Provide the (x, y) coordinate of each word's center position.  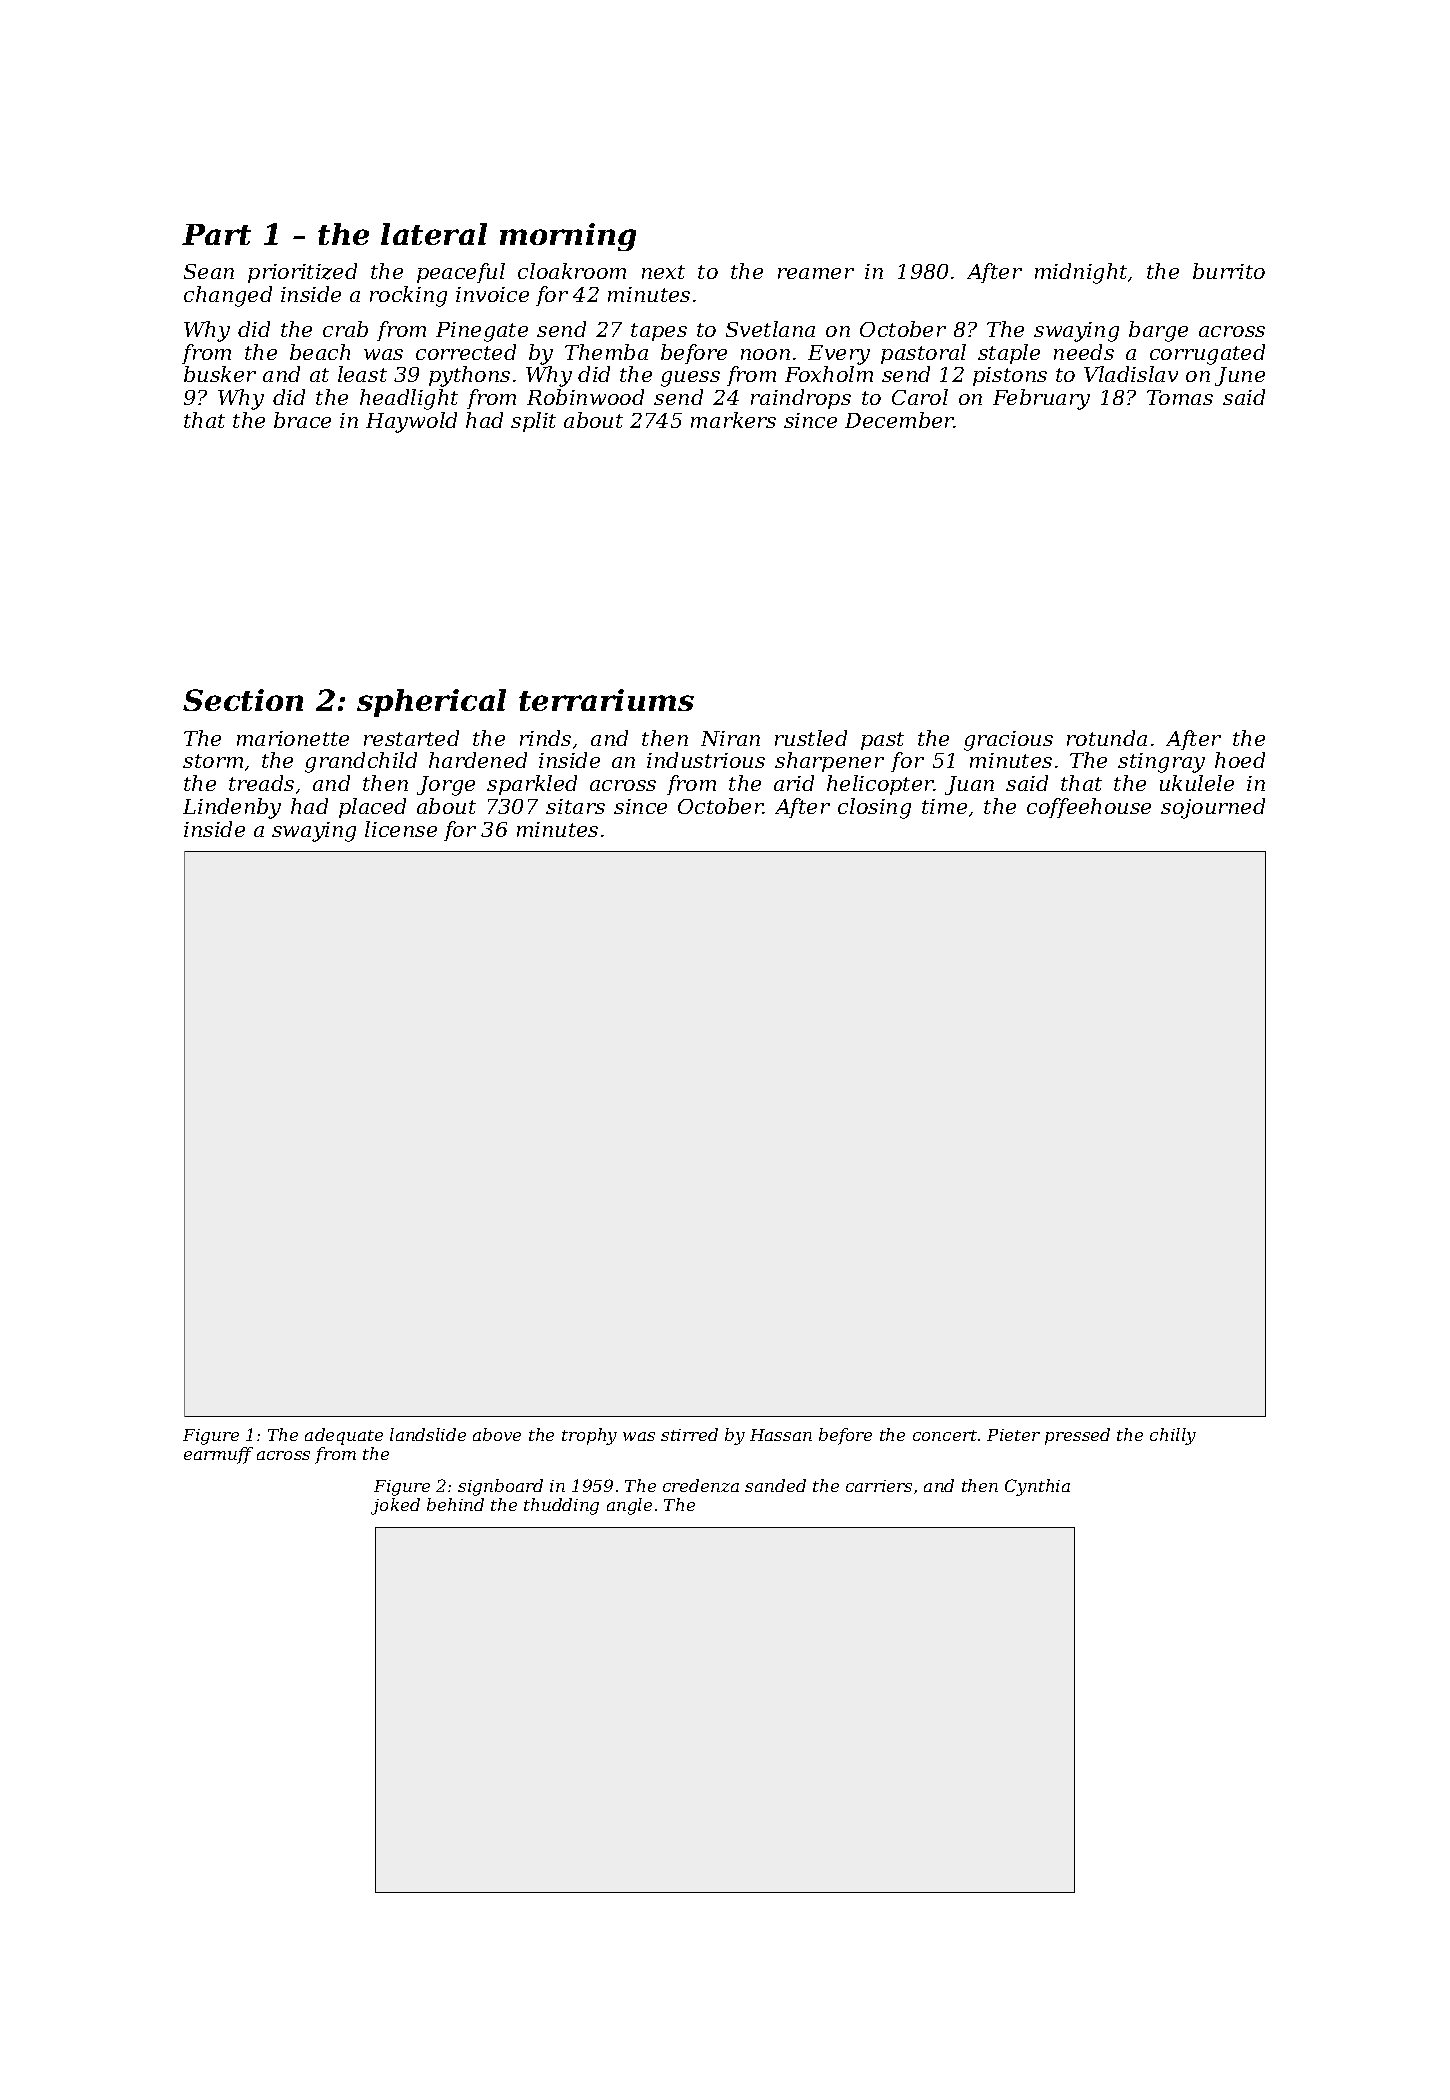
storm (213, 761)
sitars (575, 806)
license (401, 829)
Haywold (411, 422)
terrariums (606, 700)
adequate (344, 1436)
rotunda (1107, 738)
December (899, 420)
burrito (1229, 271)
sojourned (1213, 808)
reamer (816, 273)
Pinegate (482, 332)
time (944, 806)
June (1240, 376)
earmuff (218, 1455)
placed (372, 808)
